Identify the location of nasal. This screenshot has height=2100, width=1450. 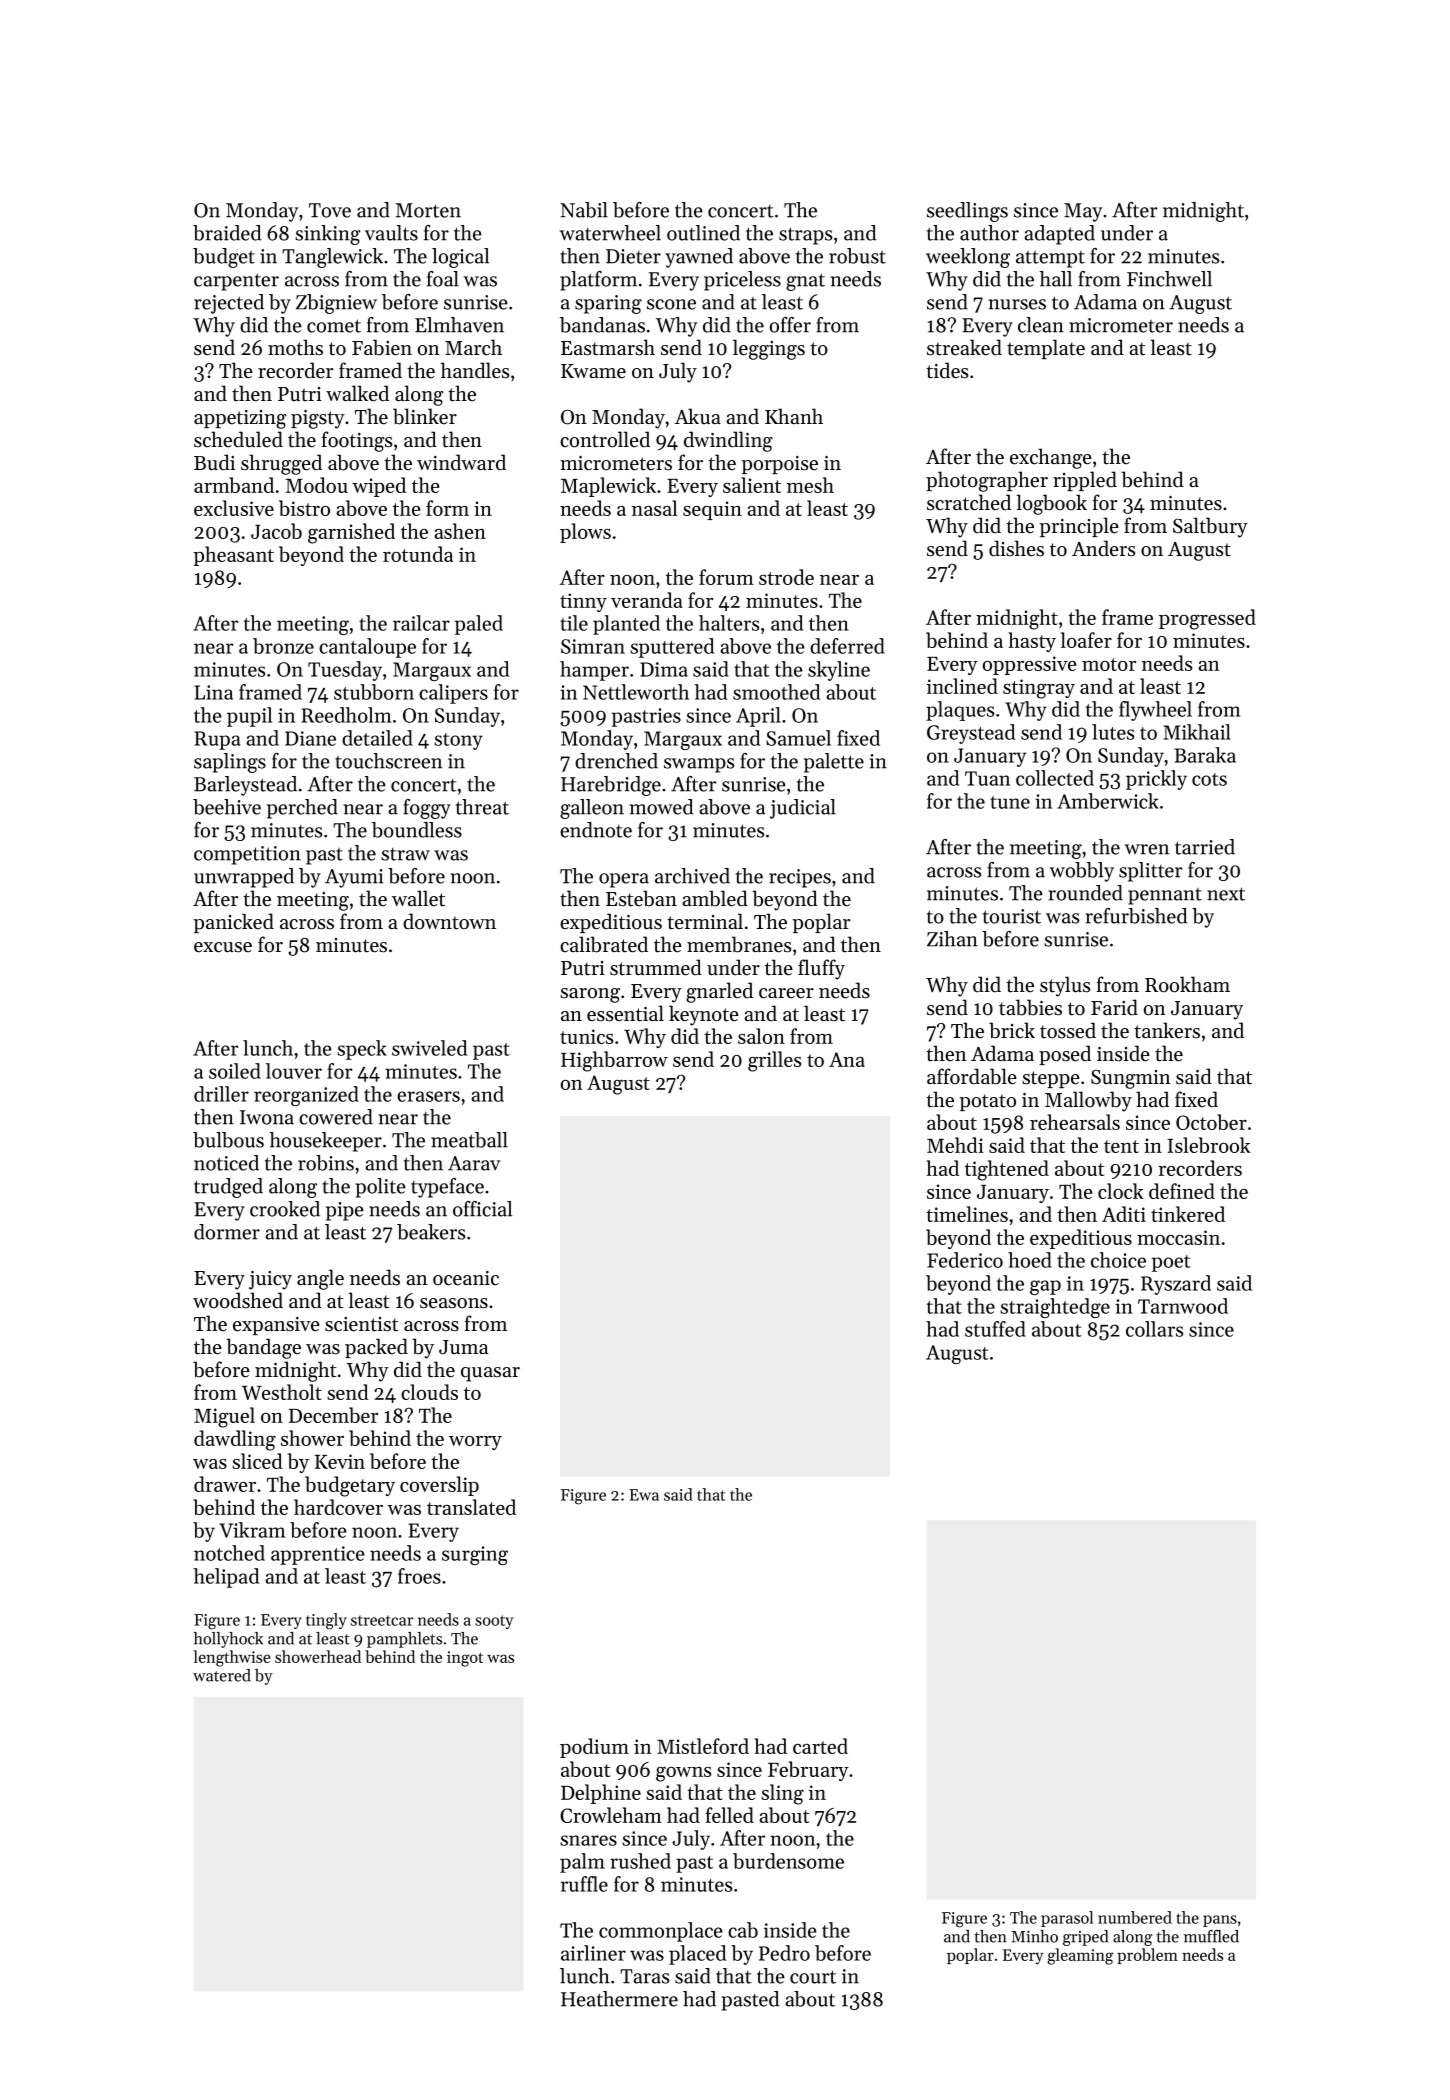
(655, 508).
